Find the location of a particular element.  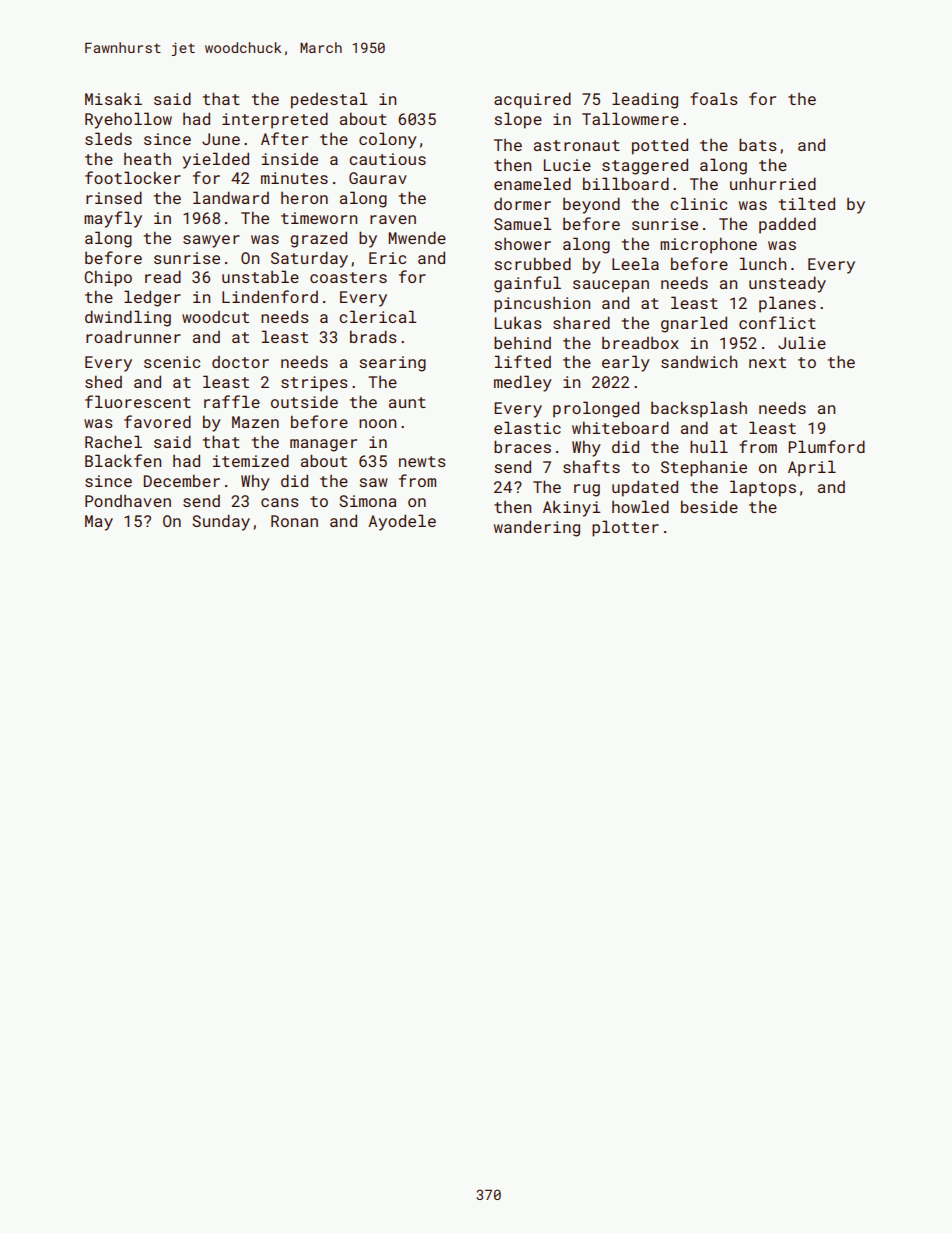

heath is located at coordinates (147, 158).
